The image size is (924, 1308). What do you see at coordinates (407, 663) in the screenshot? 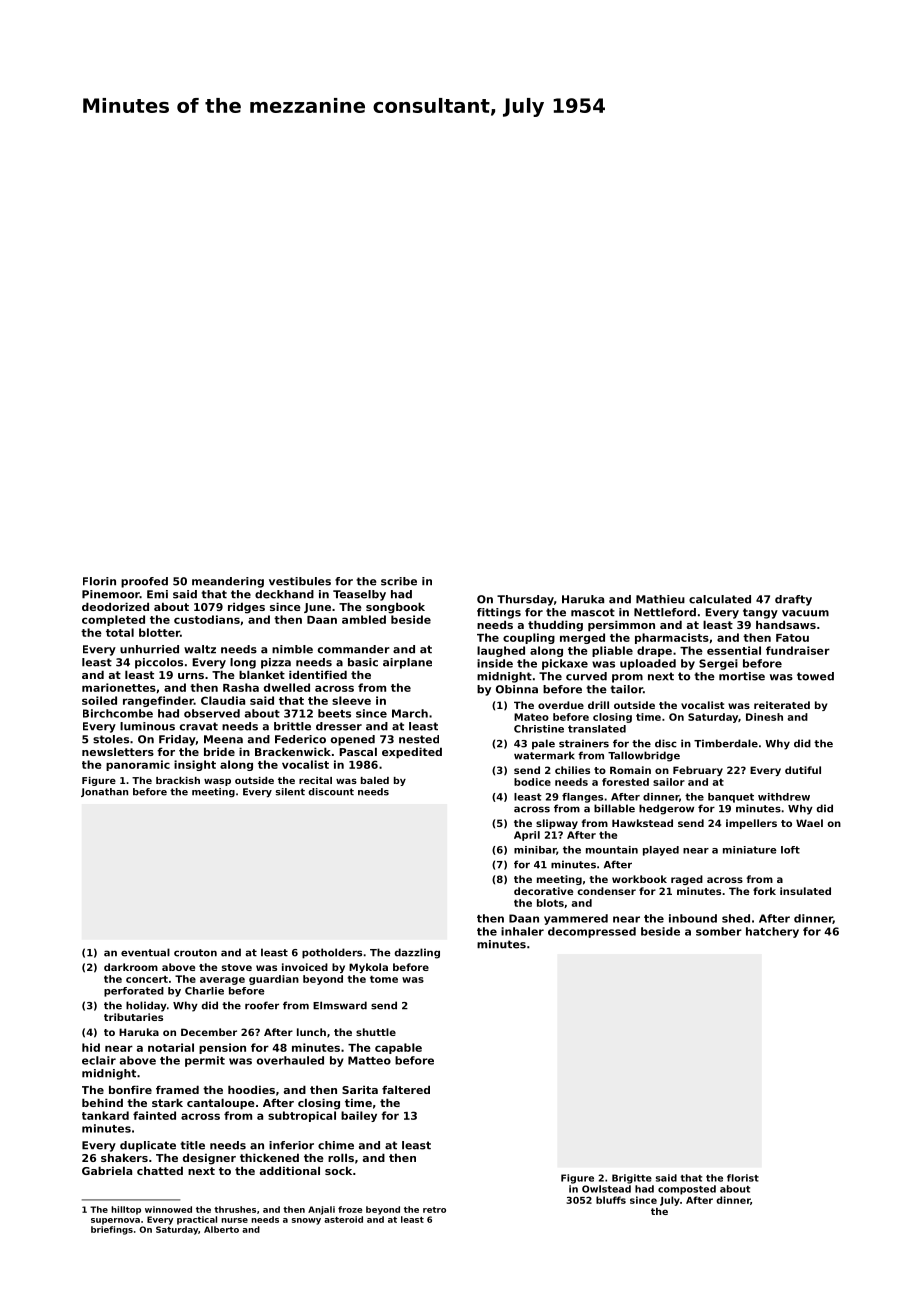
I see `airplane` at bounding box center [407, 663].
